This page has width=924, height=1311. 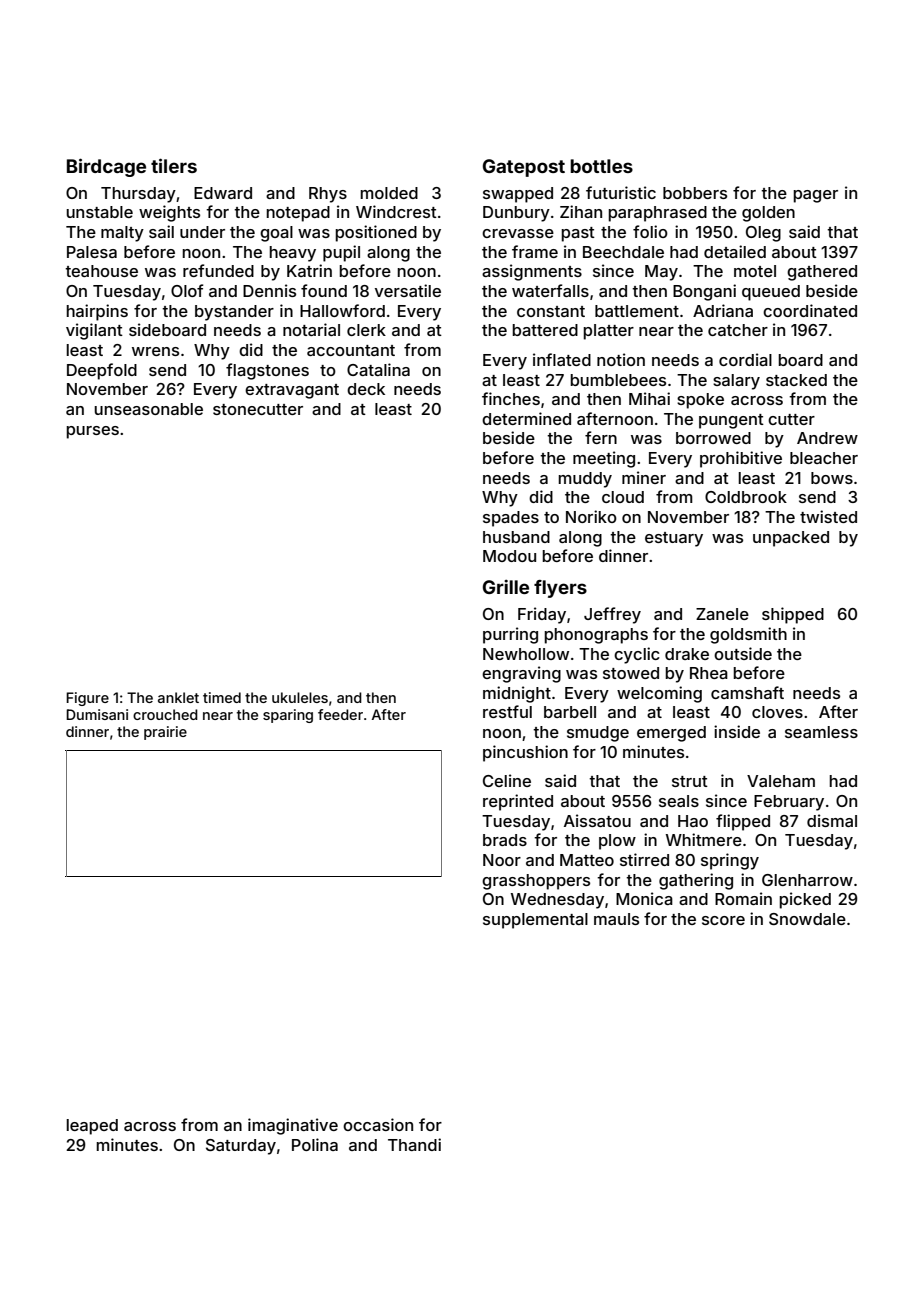 I want to click on leaped, so click(x=92, y=1127).
